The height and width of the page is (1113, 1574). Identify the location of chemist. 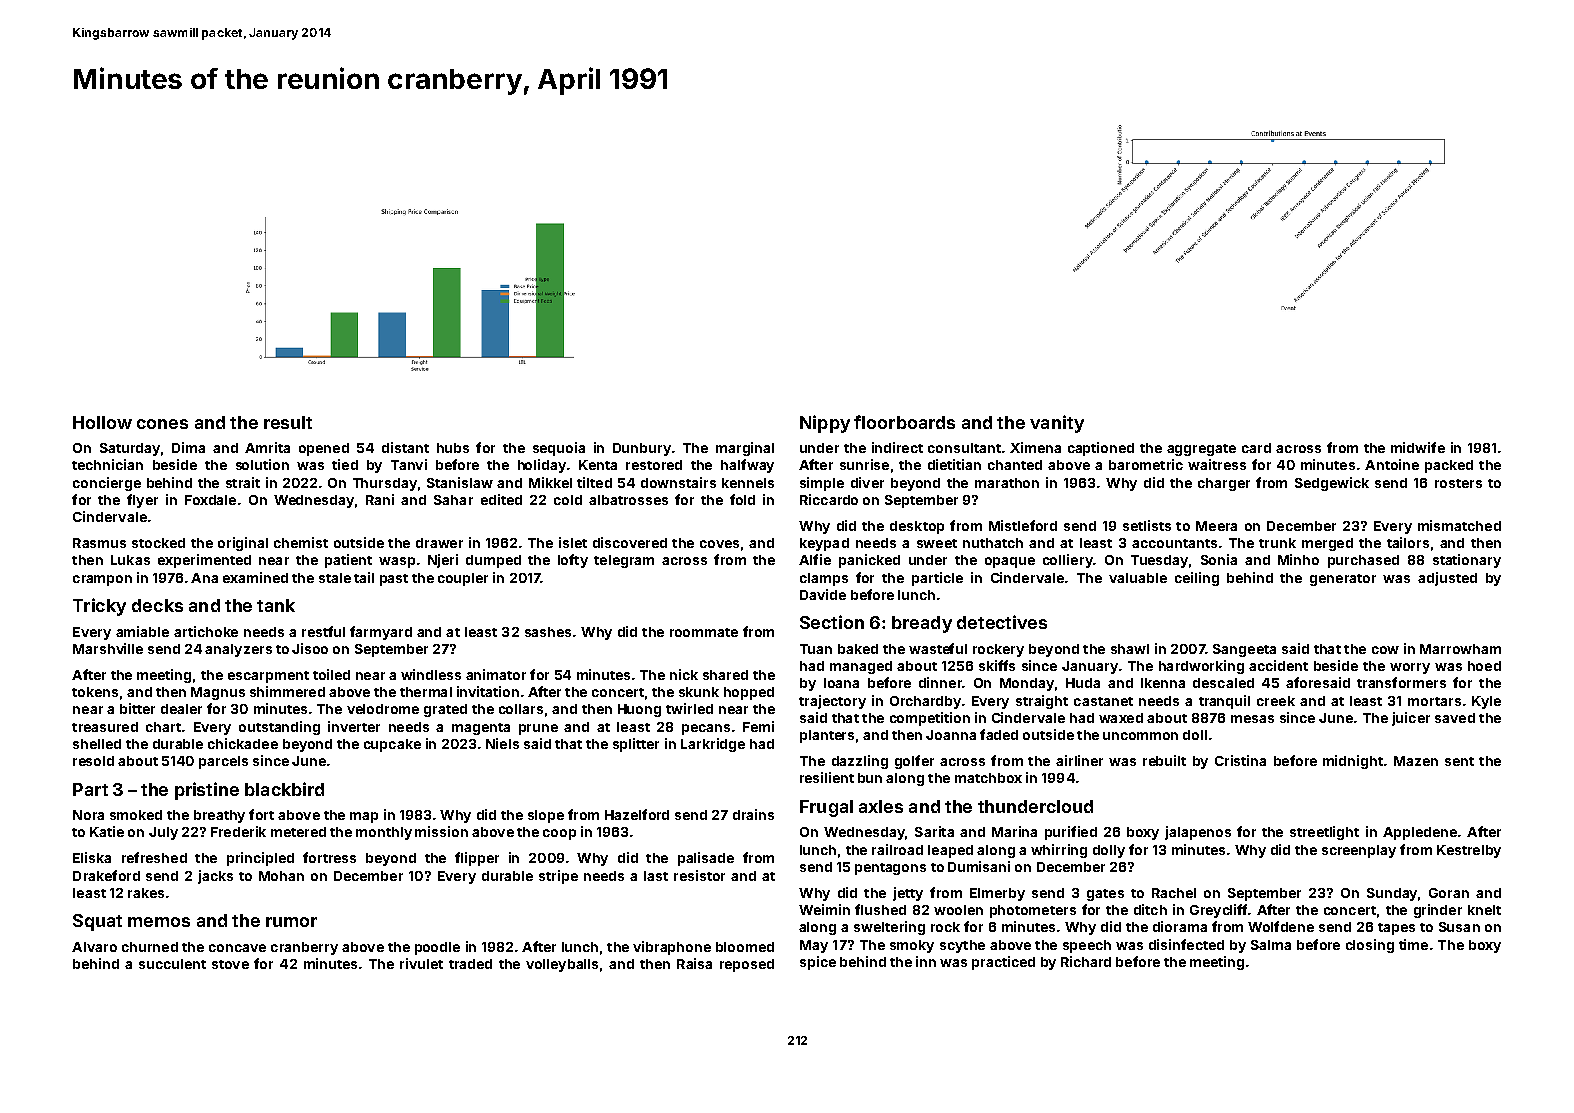
(301, 542).
